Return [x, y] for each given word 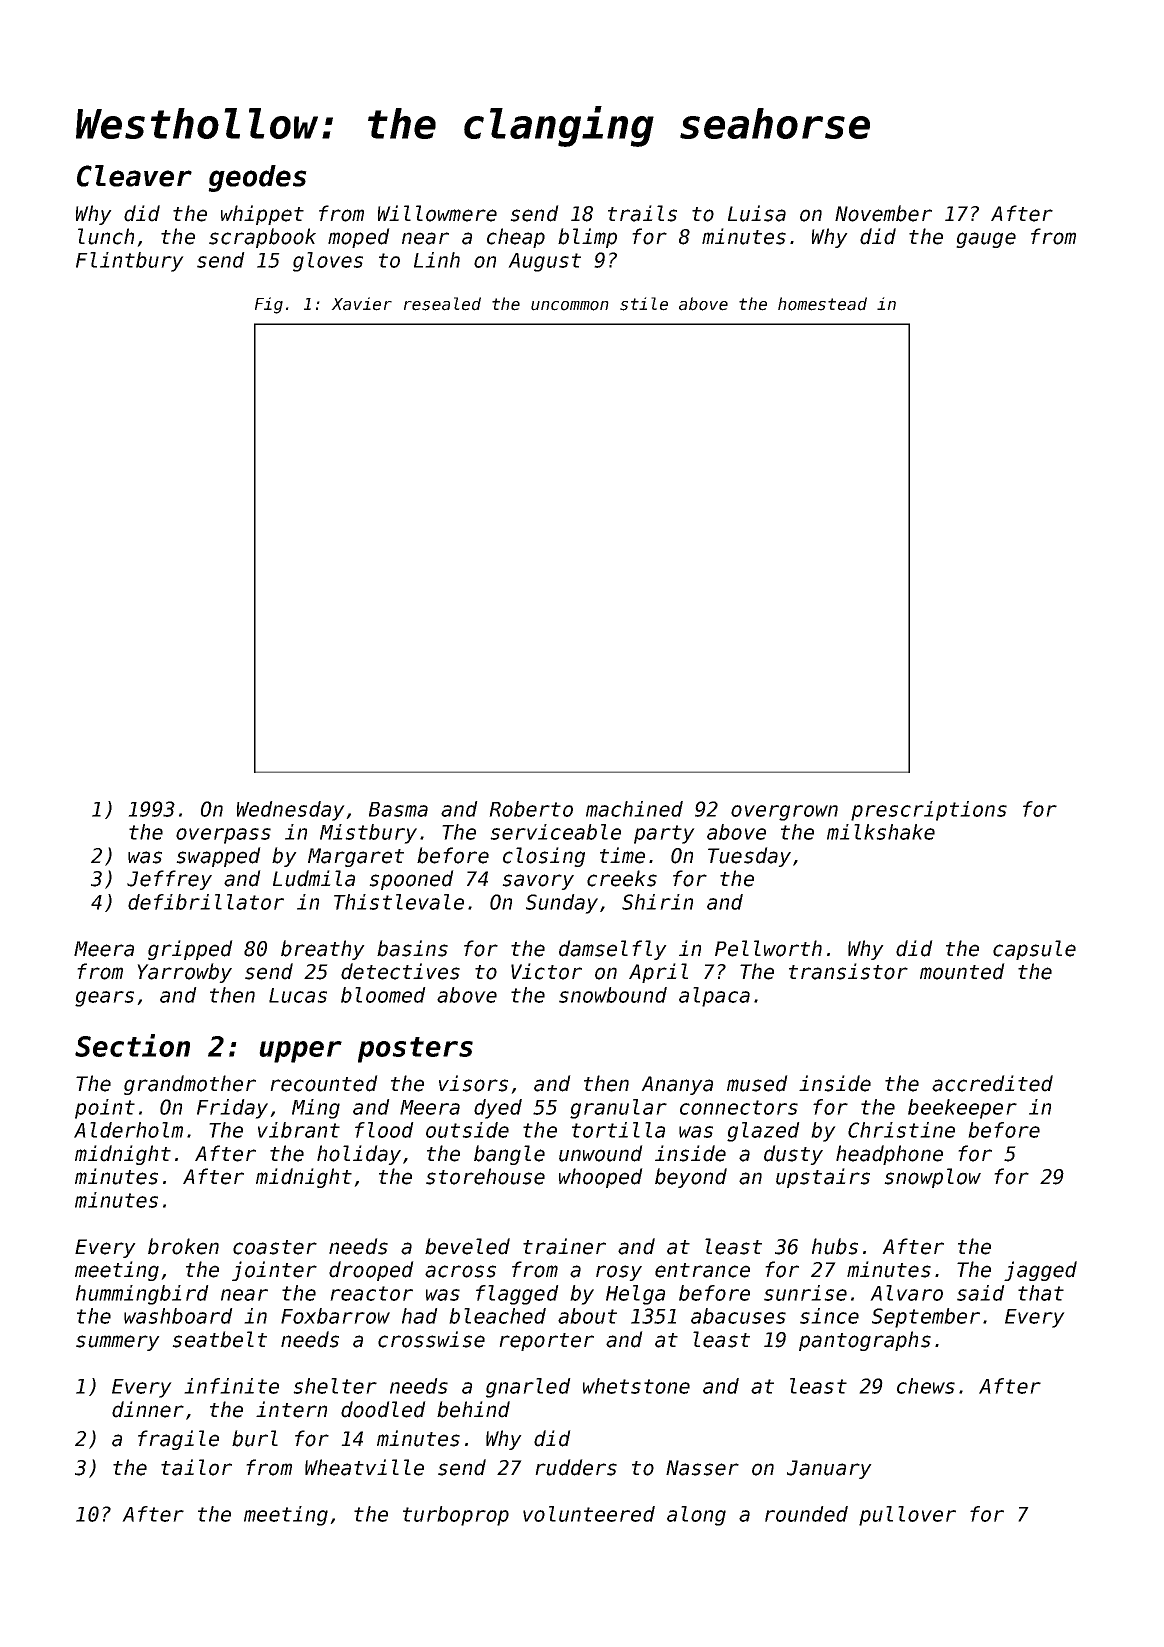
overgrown [784, 813]
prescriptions [929, 811]
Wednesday [291, 811]
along [696, 1516]
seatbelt [219, 1339]
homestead [822, 304]
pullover [907, 1516]
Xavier [361, 304]
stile [644, 304]
